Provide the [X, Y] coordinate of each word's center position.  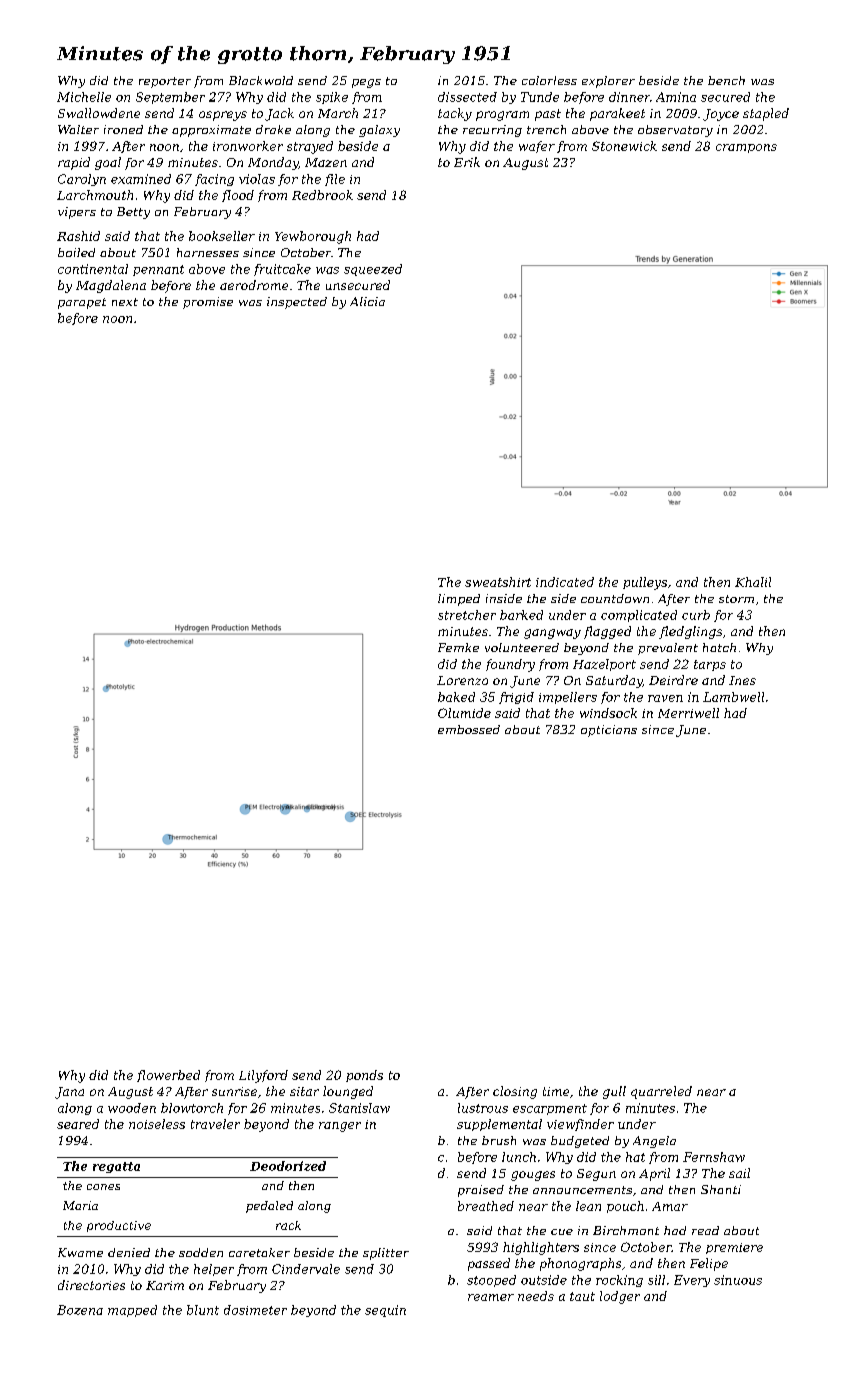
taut [582, 1296]
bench [726, 80]
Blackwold [261, 80]
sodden [201, 1252]
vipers [77, 213]
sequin [385, 1311]
